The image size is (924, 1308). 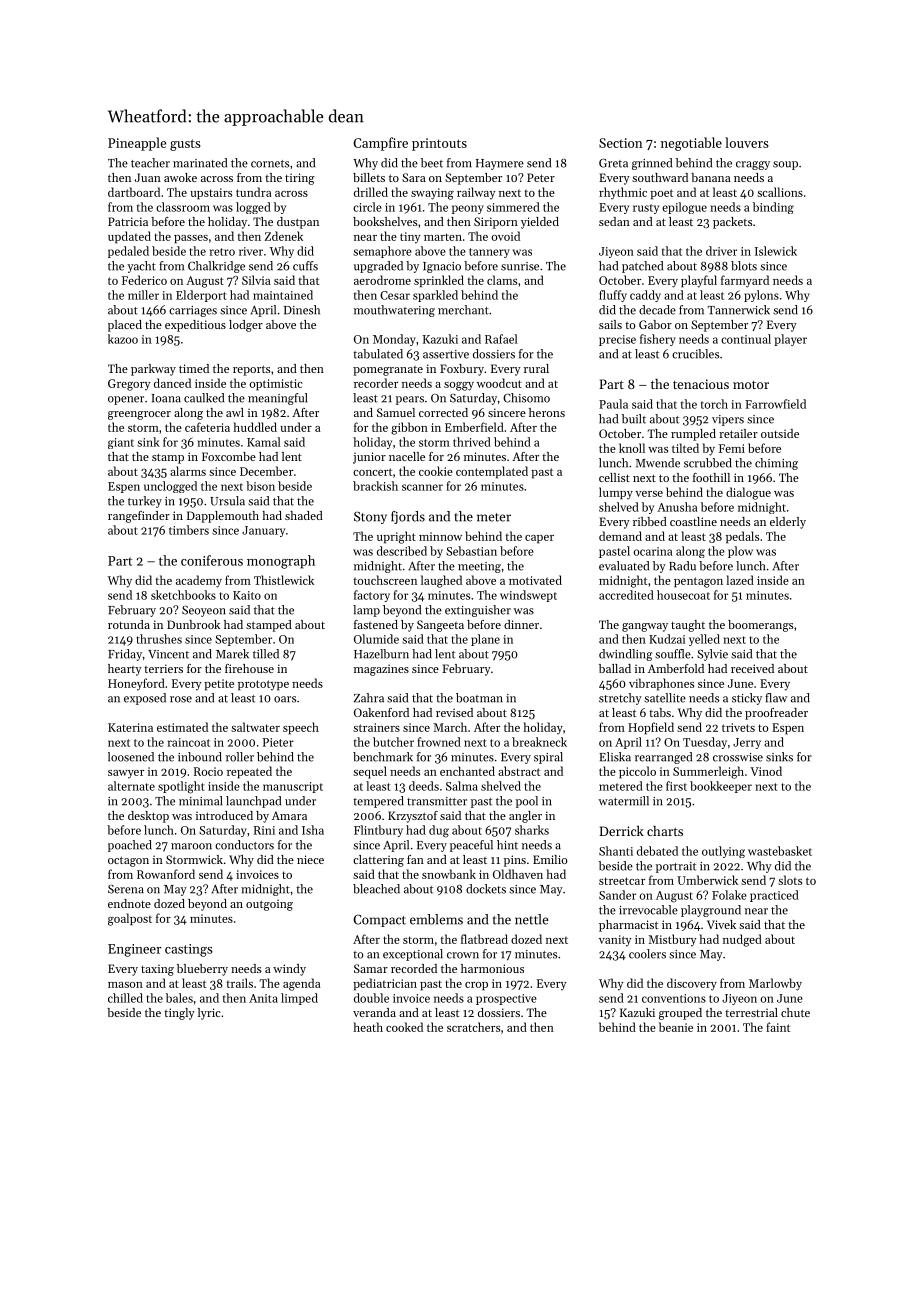 What do you see at coordinates (183, 595) in the page?
I see `sketchbooks` at bounding box center [183, 595].
